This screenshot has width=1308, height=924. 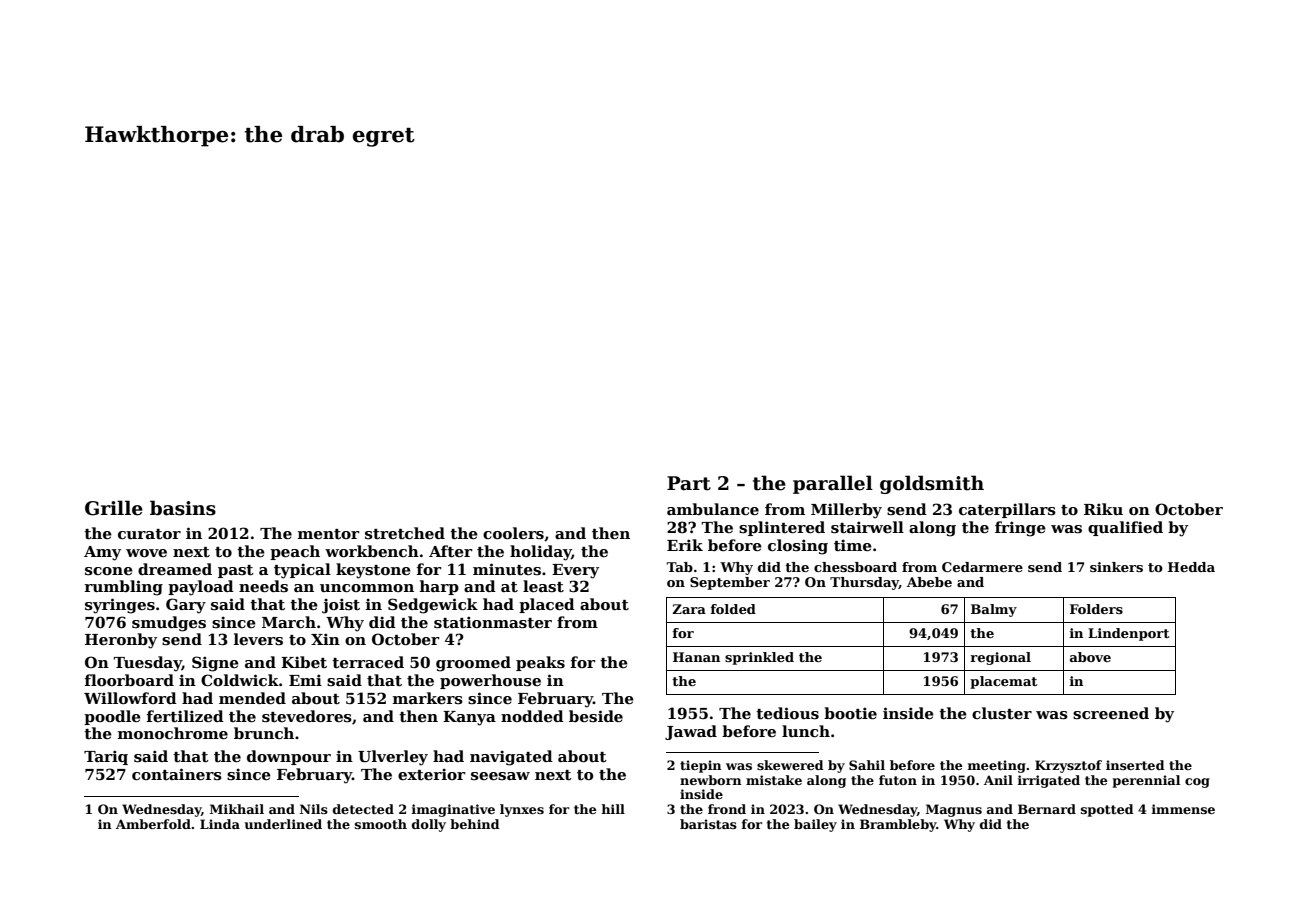 I want to click on Mikhail, so click(x=237, y=809).
